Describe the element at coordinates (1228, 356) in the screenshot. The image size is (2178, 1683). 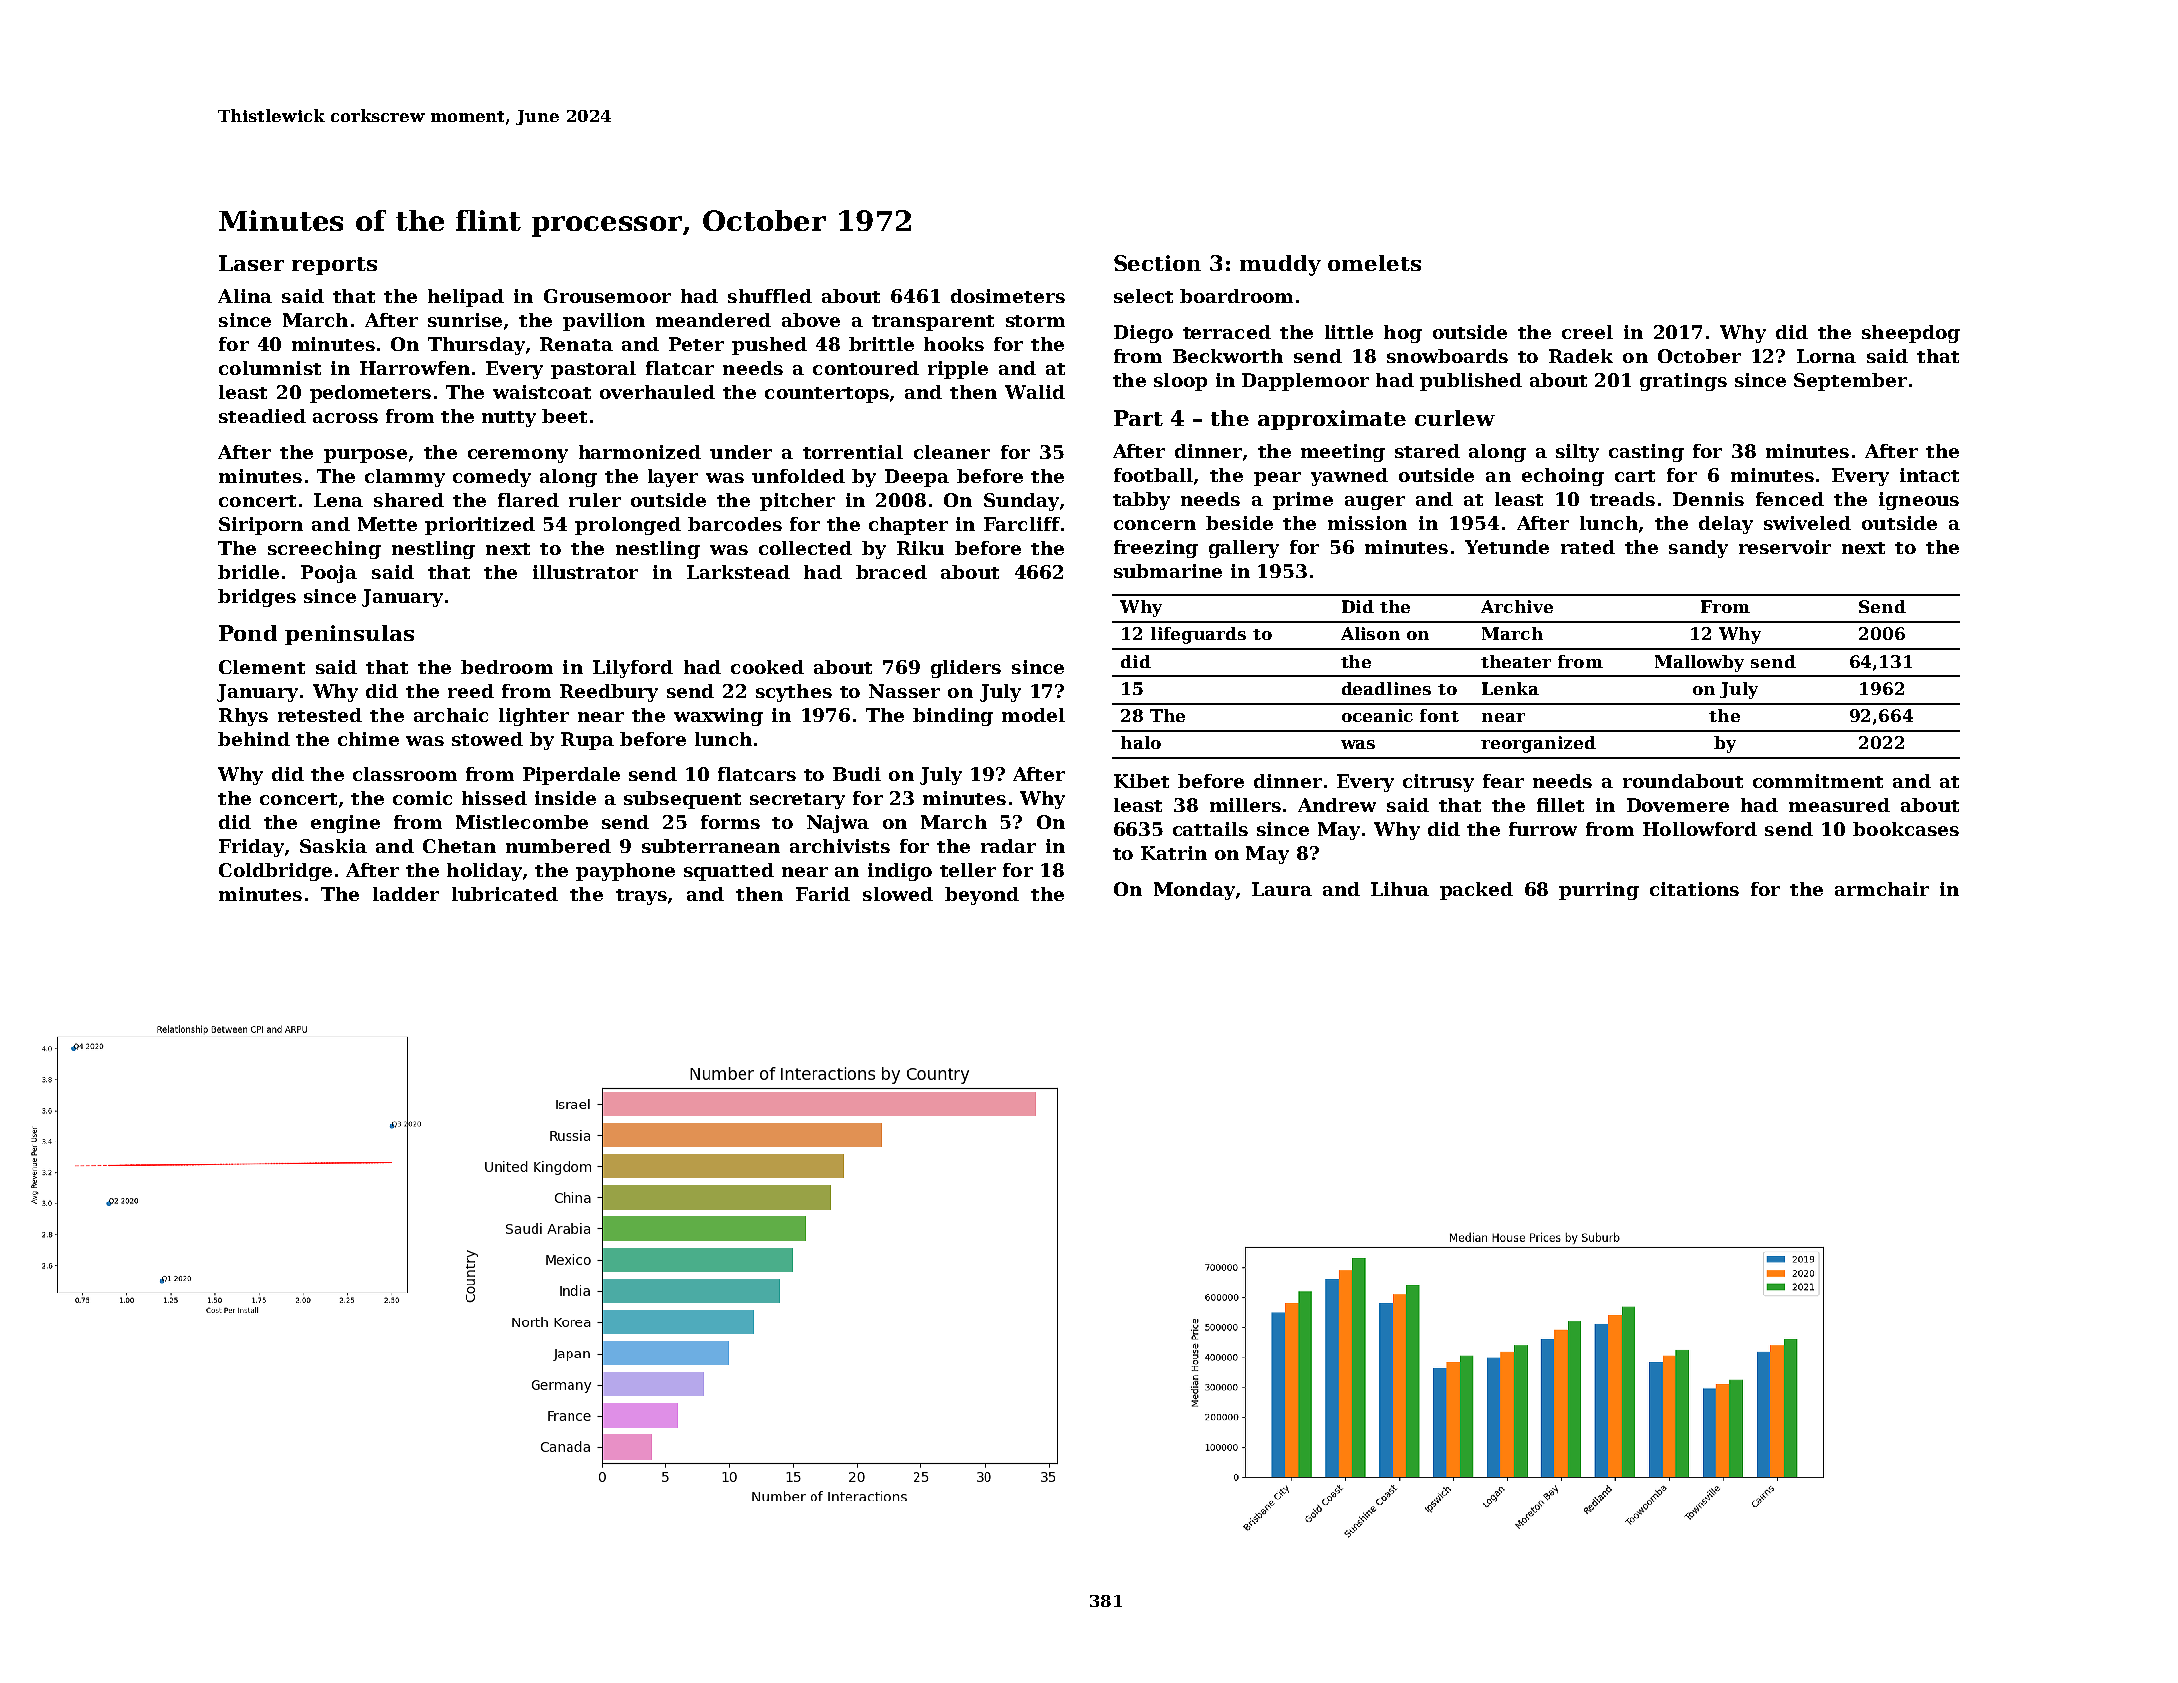
I see `Beckworth` at that location.
